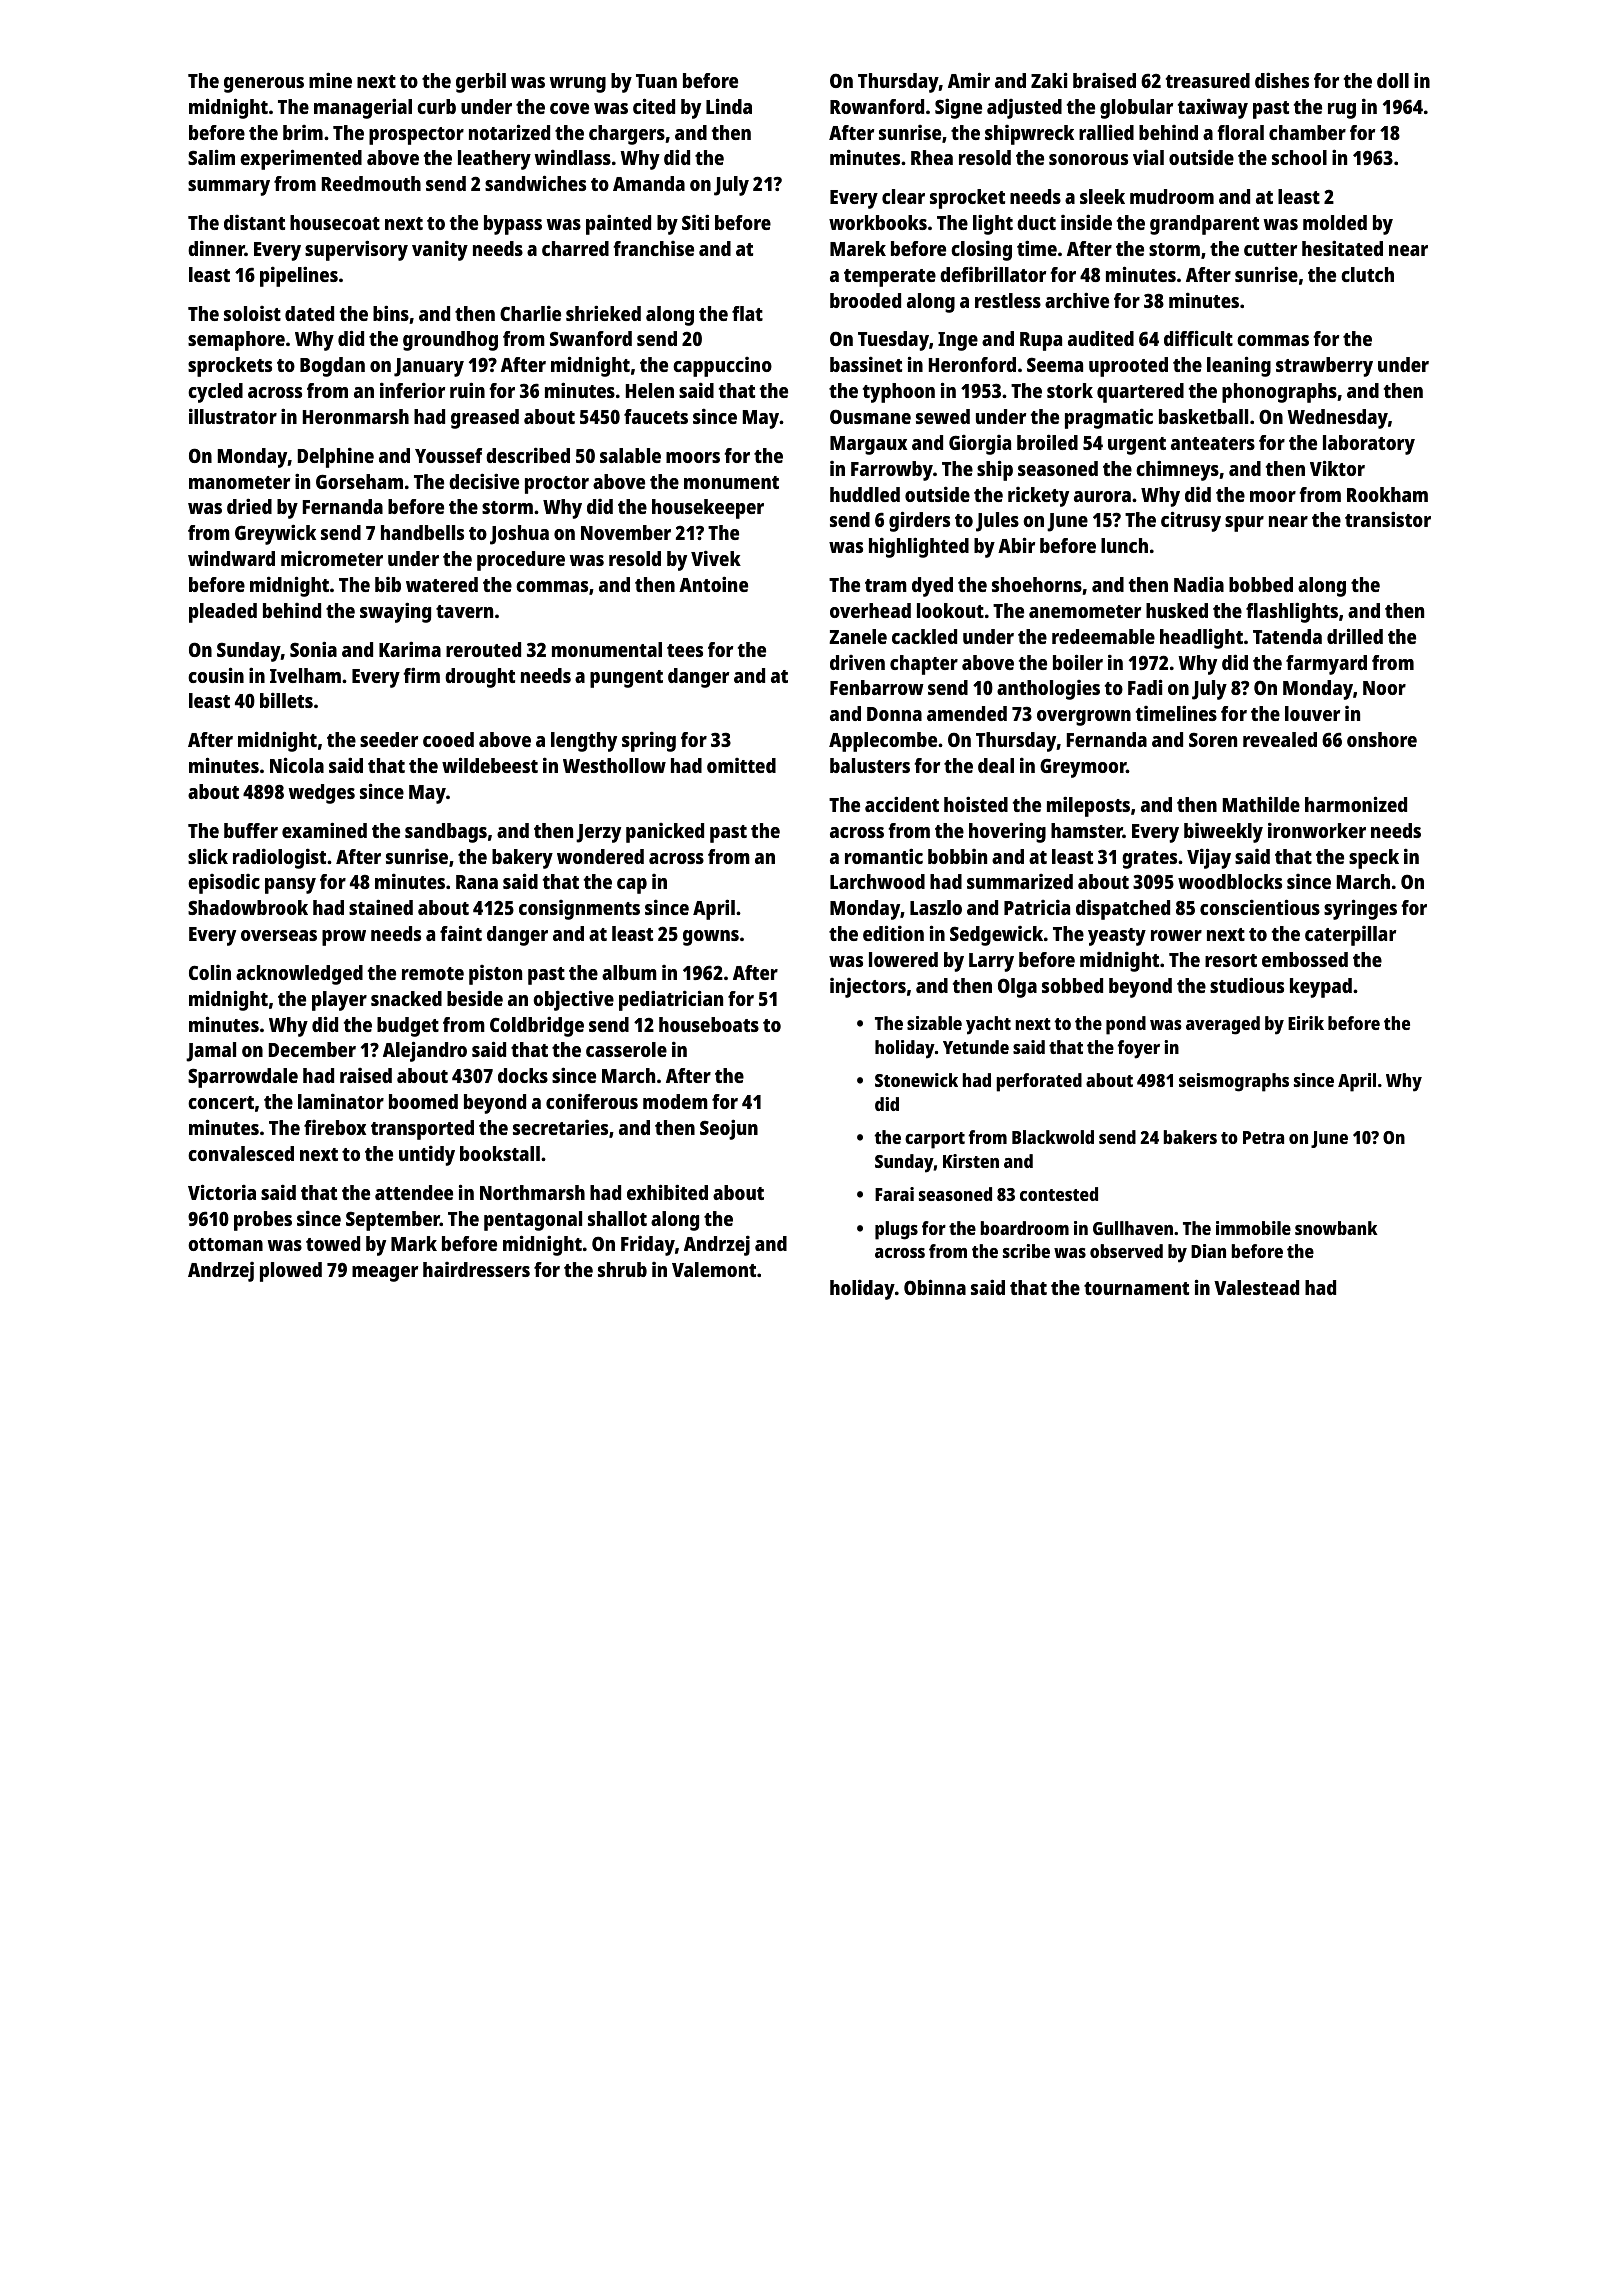 The height and width of the screenshot is (2292, 1620). What do you see at coordinates (877, 106) in the screenshot?
I see `Rowanford` at bounding box center [877, 106].
